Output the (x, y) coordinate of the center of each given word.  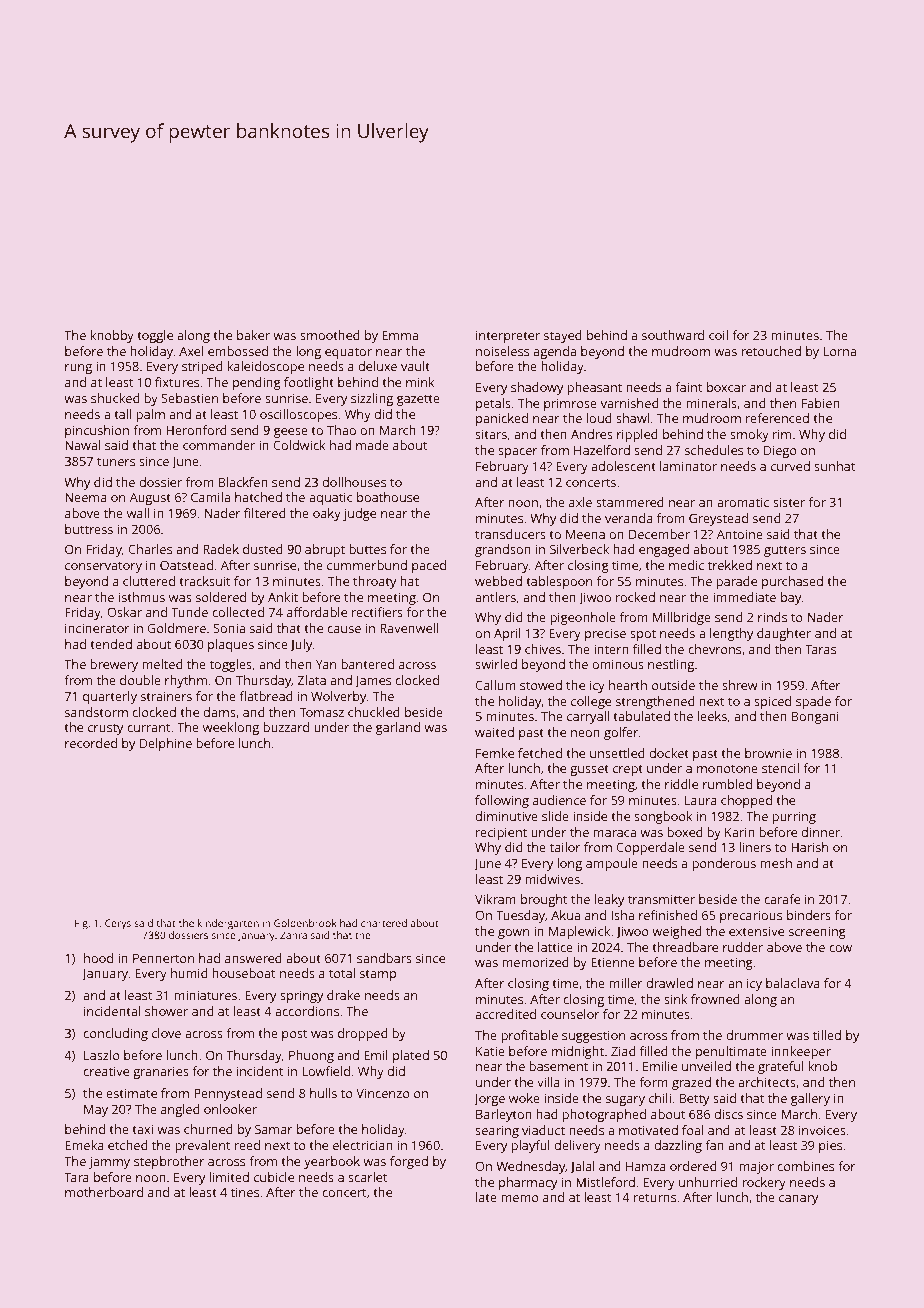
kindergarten (228, 924)
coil (718, 335)
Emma (400, 335)
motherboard (104, 1192)
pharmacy (528, 1183)
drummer (754, 1035)
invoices (822, 1130)
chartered (384, 923)
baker (253, 335)
